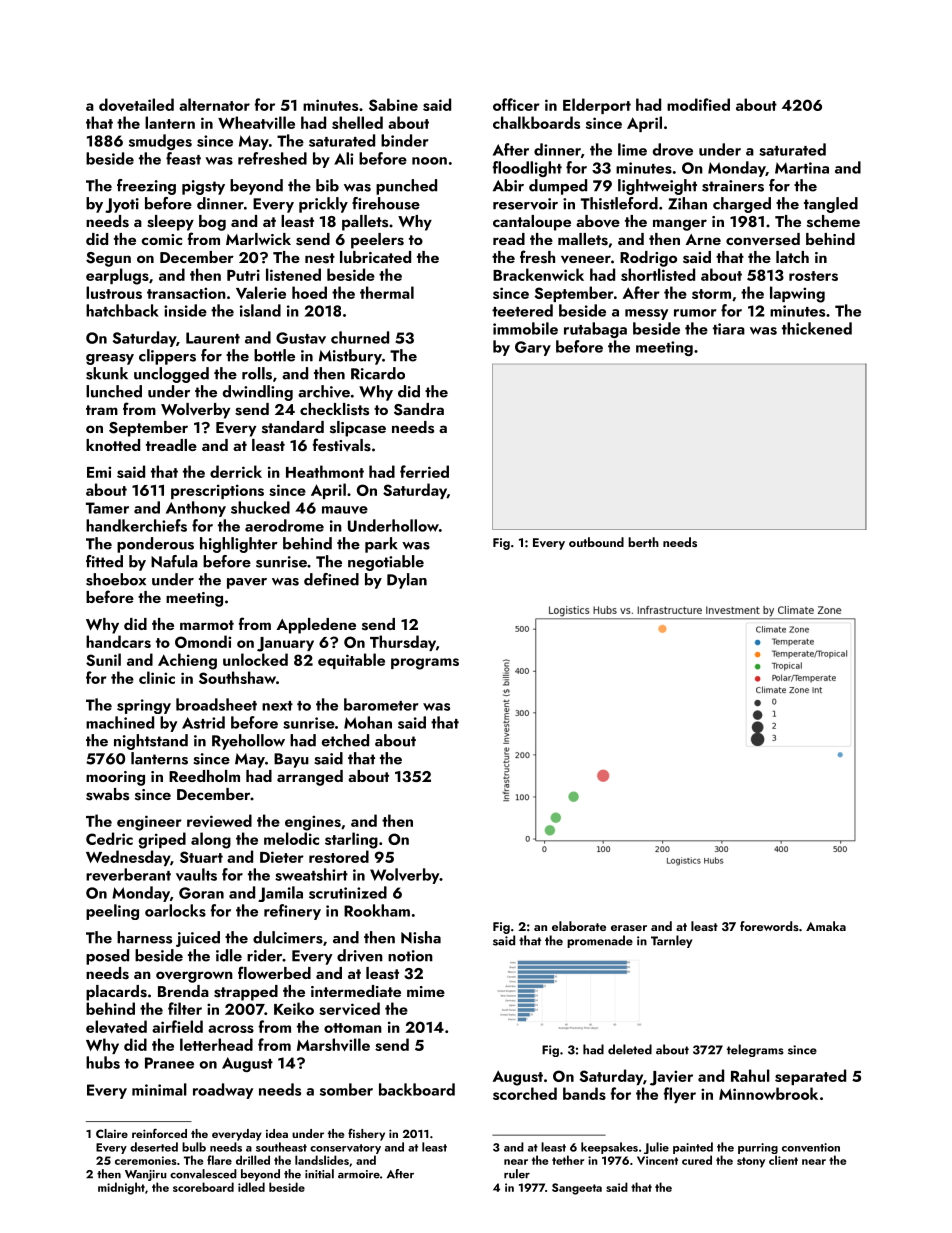  I want to click on Dylan, so click(407, 581).
